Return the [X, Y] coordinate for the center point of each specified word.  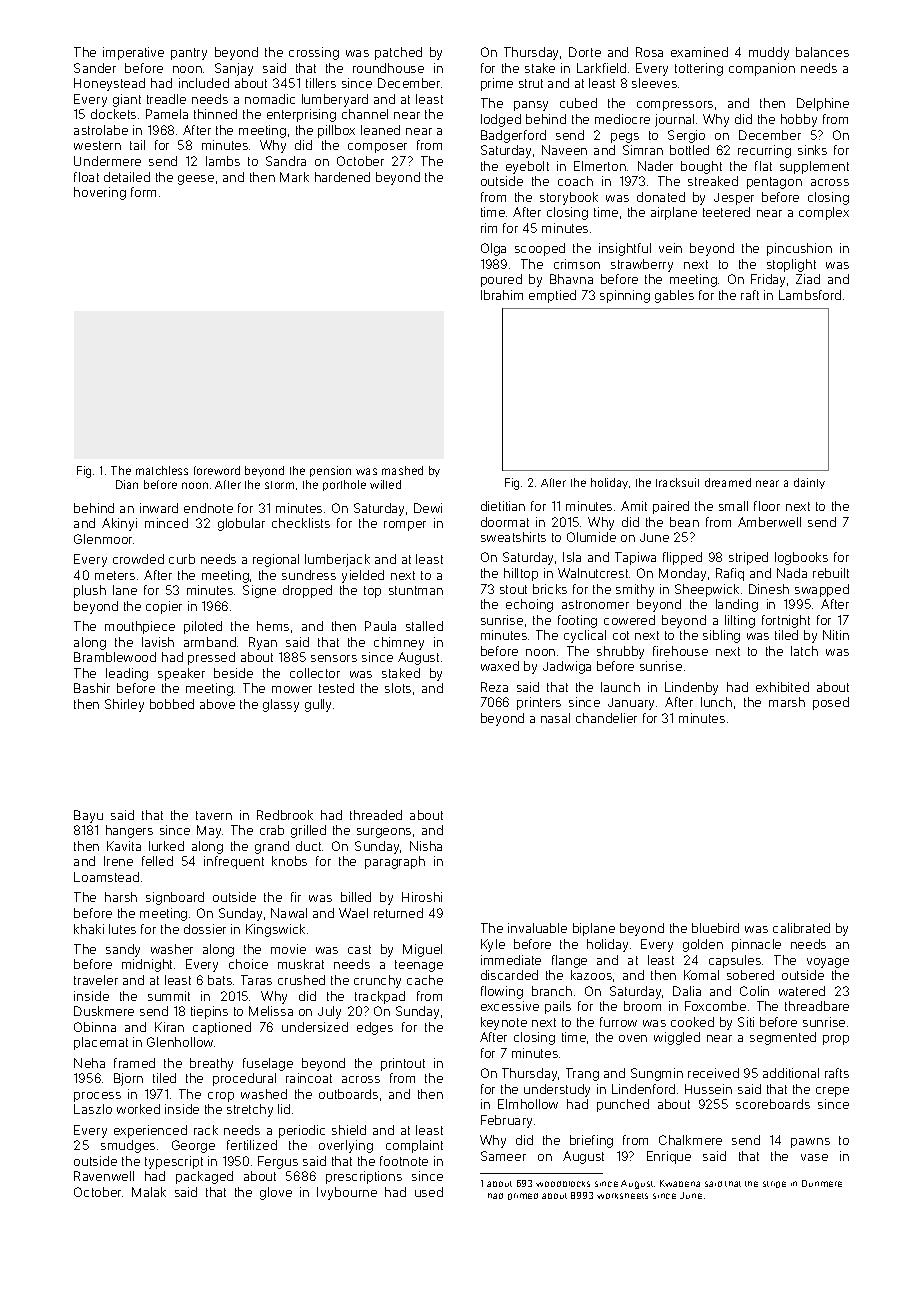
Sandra [286, 161]
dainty [809, 483]
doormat [505, 522]
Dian [127, 484]
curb [182, 559]
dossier [205, 929]
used [429, 1192]
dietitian [503, 506]
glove [276, 1193]
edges [375, 1028]
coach [575, 181]
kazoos [591, 975]
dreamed [728, 482]
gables [674, 296]
